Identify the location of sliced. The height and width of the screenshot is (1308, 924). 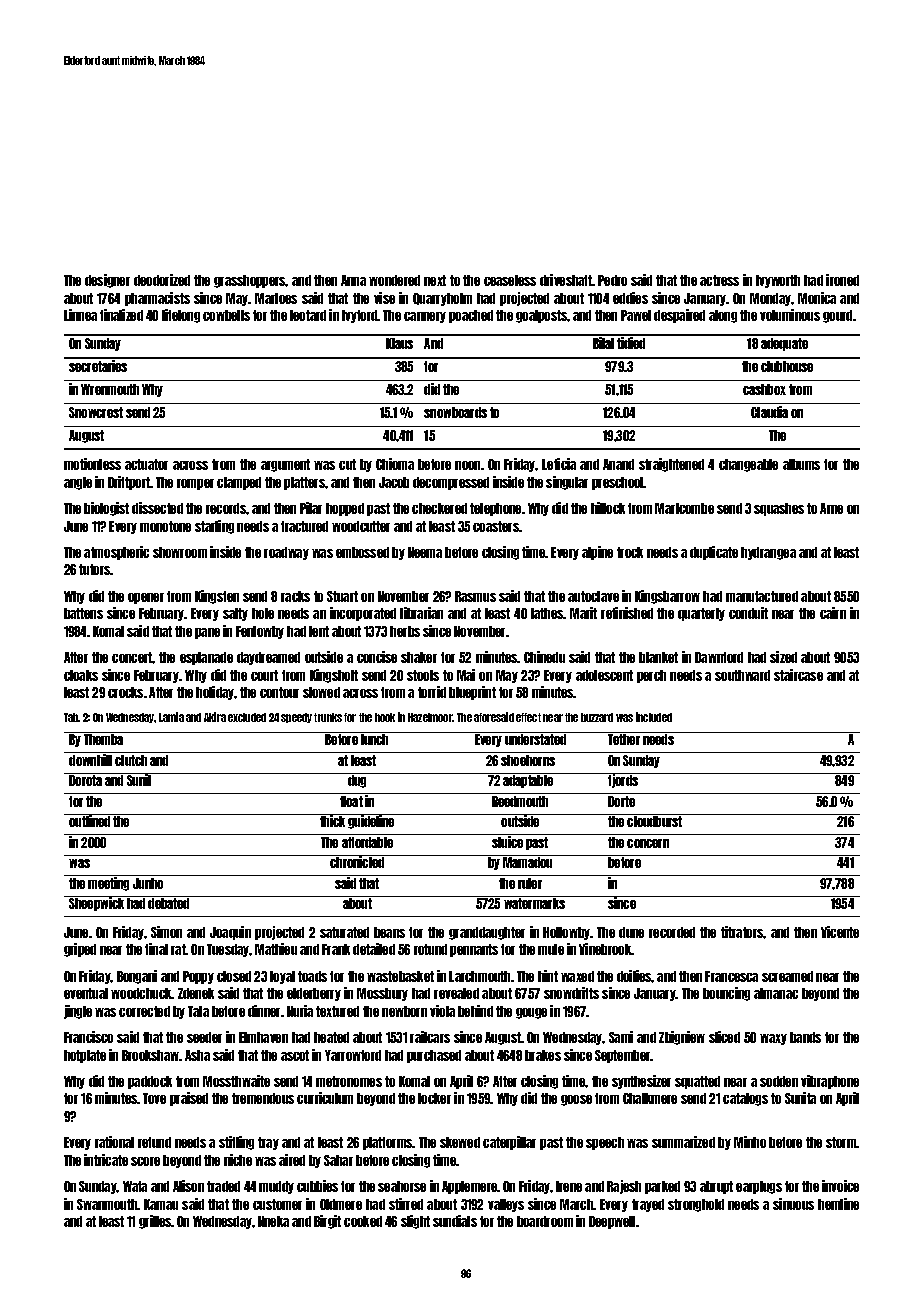
(724, 1037).
